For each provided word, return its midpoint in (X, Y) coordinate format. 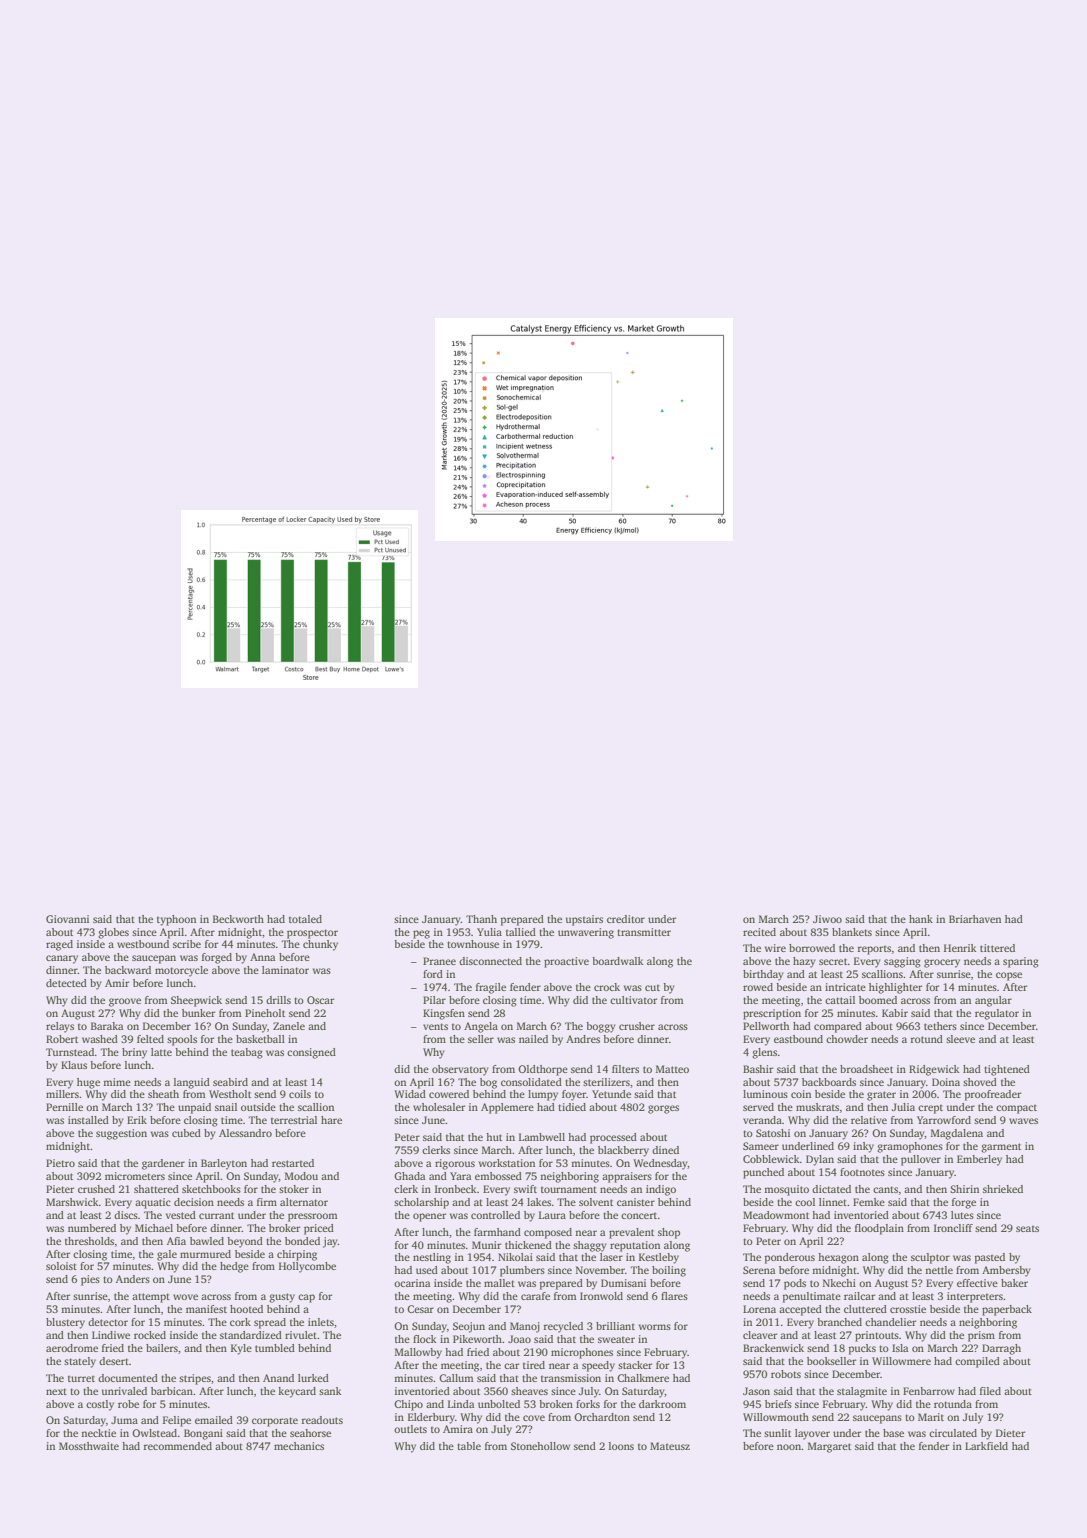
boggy (601, 1027)
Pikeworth (477, 1339)
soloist (61, 1266)
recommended (178, 1446)
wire (775, 948)
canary (62, 959)
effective (977, 1283)
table (469, 1446)
